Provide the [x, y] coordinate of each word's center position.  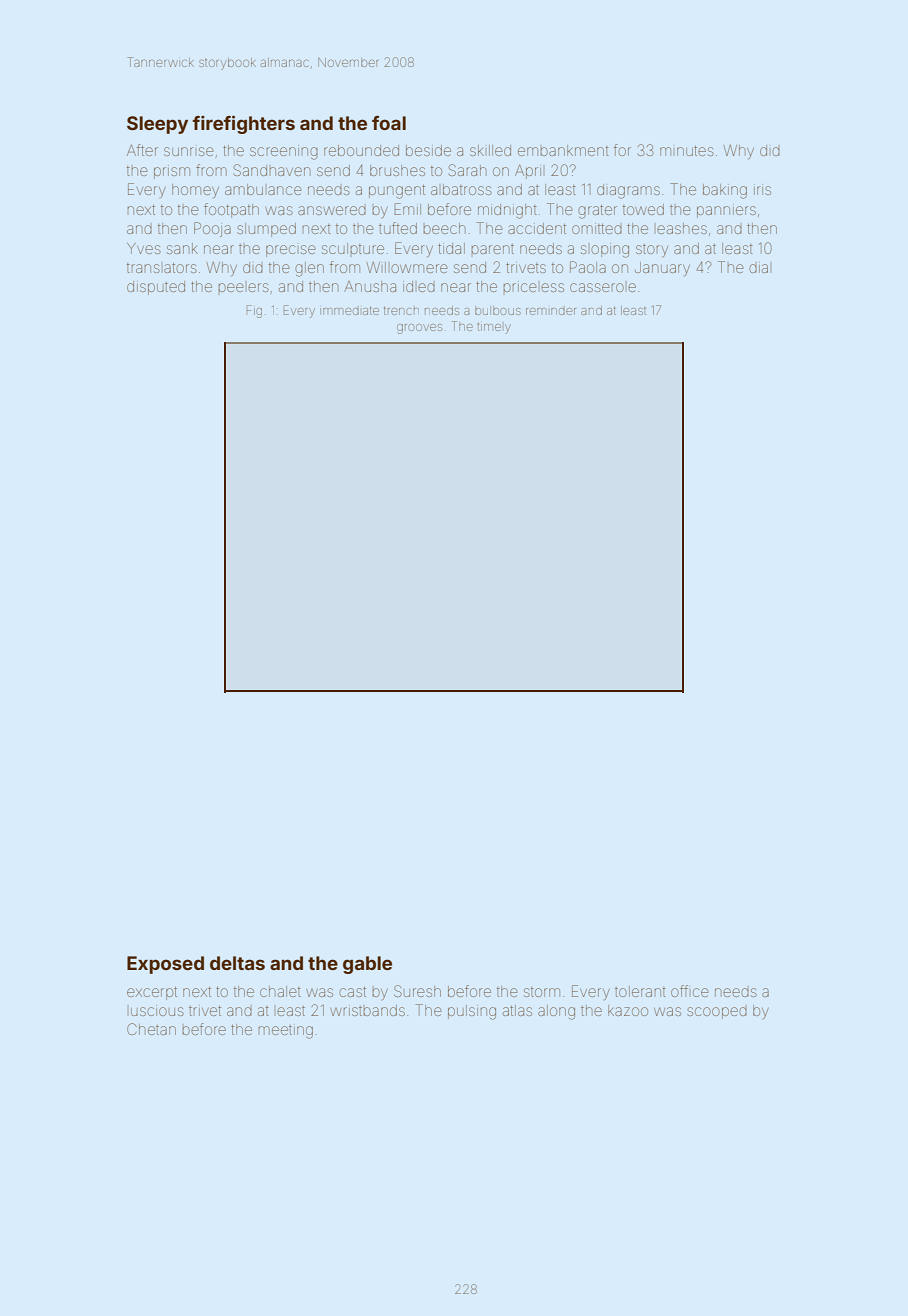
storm [542, 992]
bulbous [498, 310]
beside [428, 150]
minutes [687, 151]
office [690, 991]
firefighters [243, 124]
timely [494, 328]
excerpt [152, 993]
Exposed [165, 965]
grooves [419, 329]
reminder [551, 311]
